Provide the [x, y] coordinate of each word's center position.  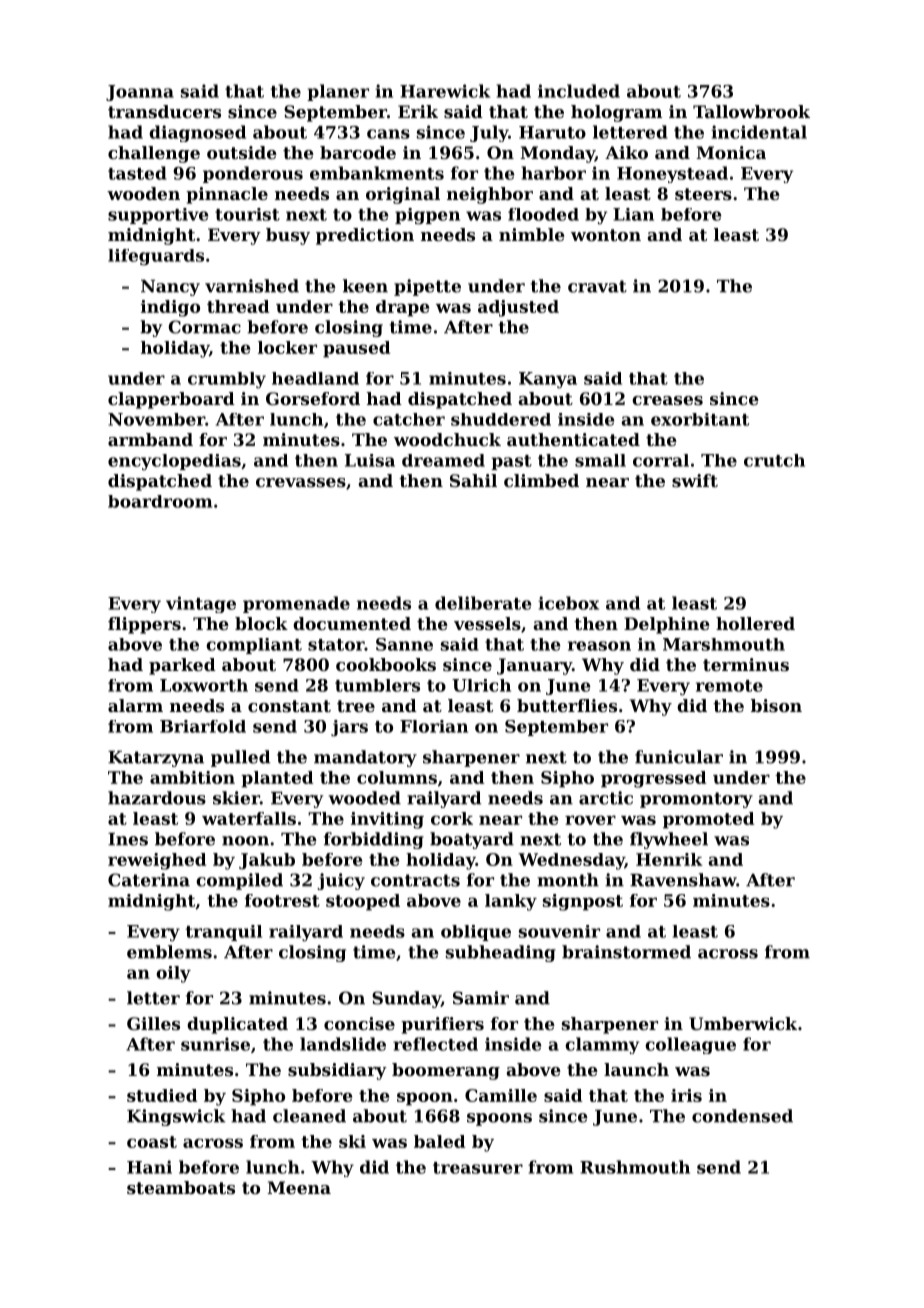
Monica [731, 152]
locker [287, 347]
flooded [543, 214]
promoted [708, 820]
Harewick [445, 91]
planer [338, 92]
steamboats [181, 1187]
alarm [135, 705]
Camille [501, 1095]
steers [703, 194]
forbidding [374, 840]
